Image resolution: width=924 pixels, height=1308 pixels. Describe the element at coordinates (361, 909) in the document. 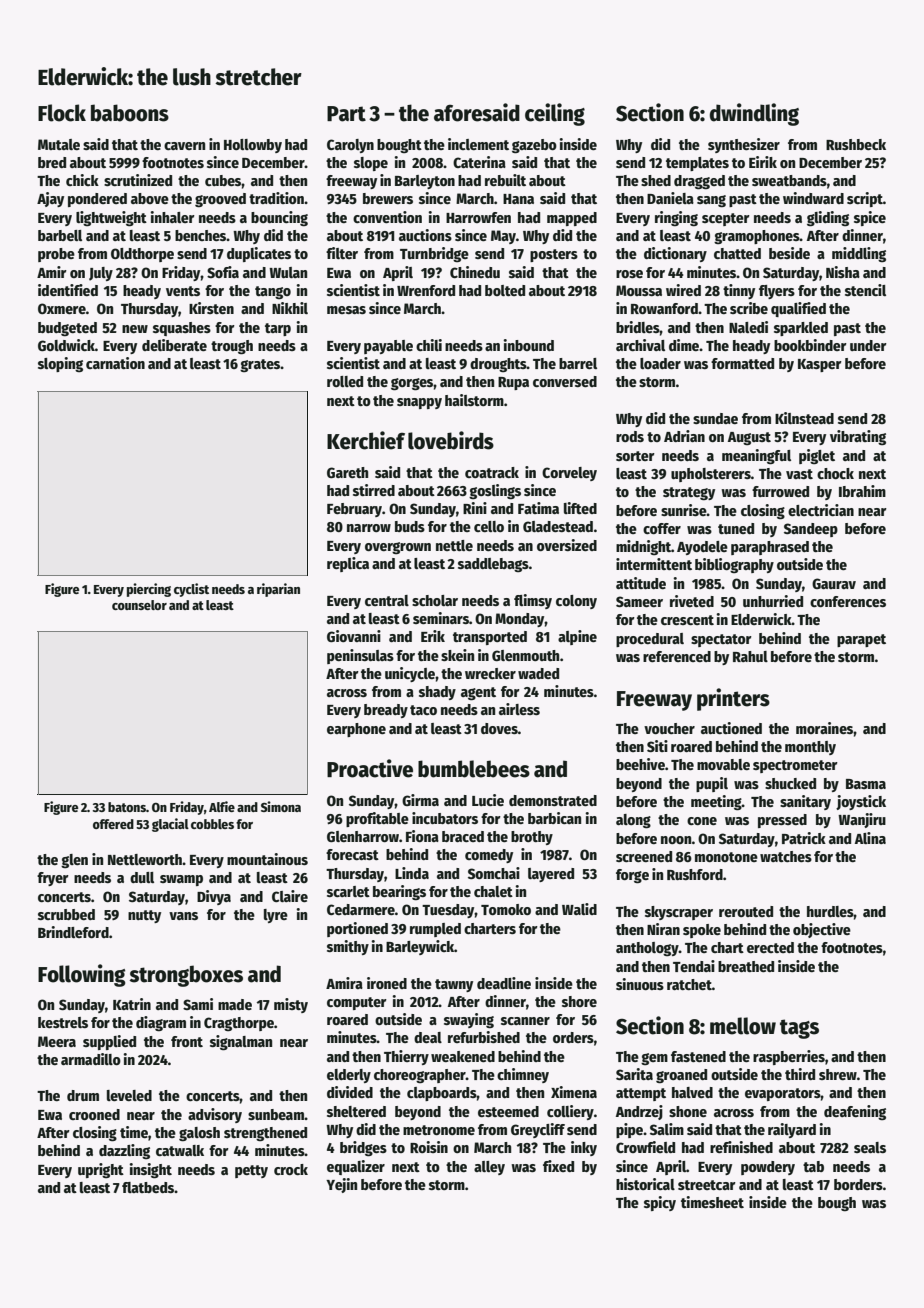

I see `Cedarmere` at that location.
